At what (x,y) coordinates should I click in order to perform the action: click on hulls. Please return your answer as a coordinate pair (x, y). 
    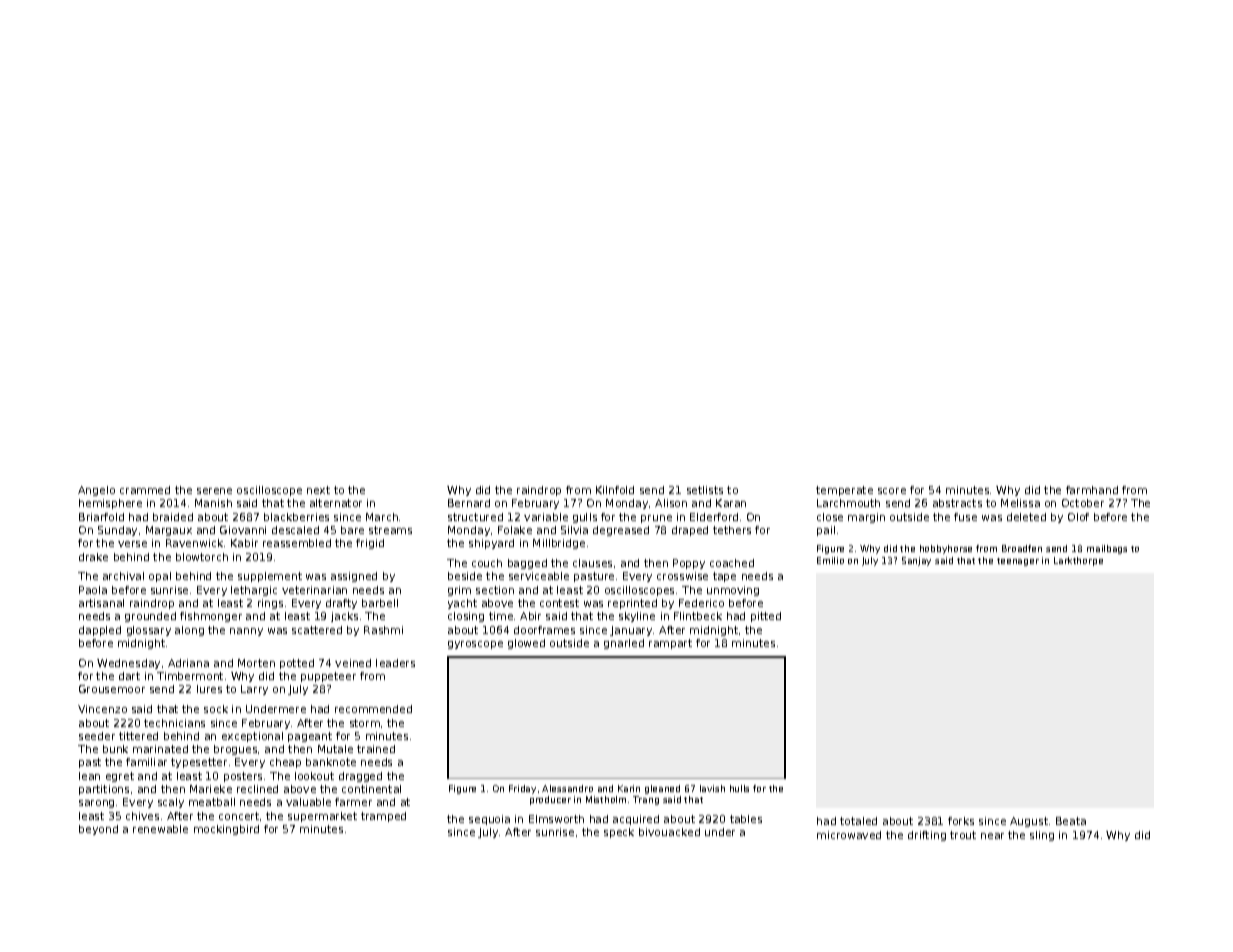
    Looking at the image, I should click on (739, 788).
